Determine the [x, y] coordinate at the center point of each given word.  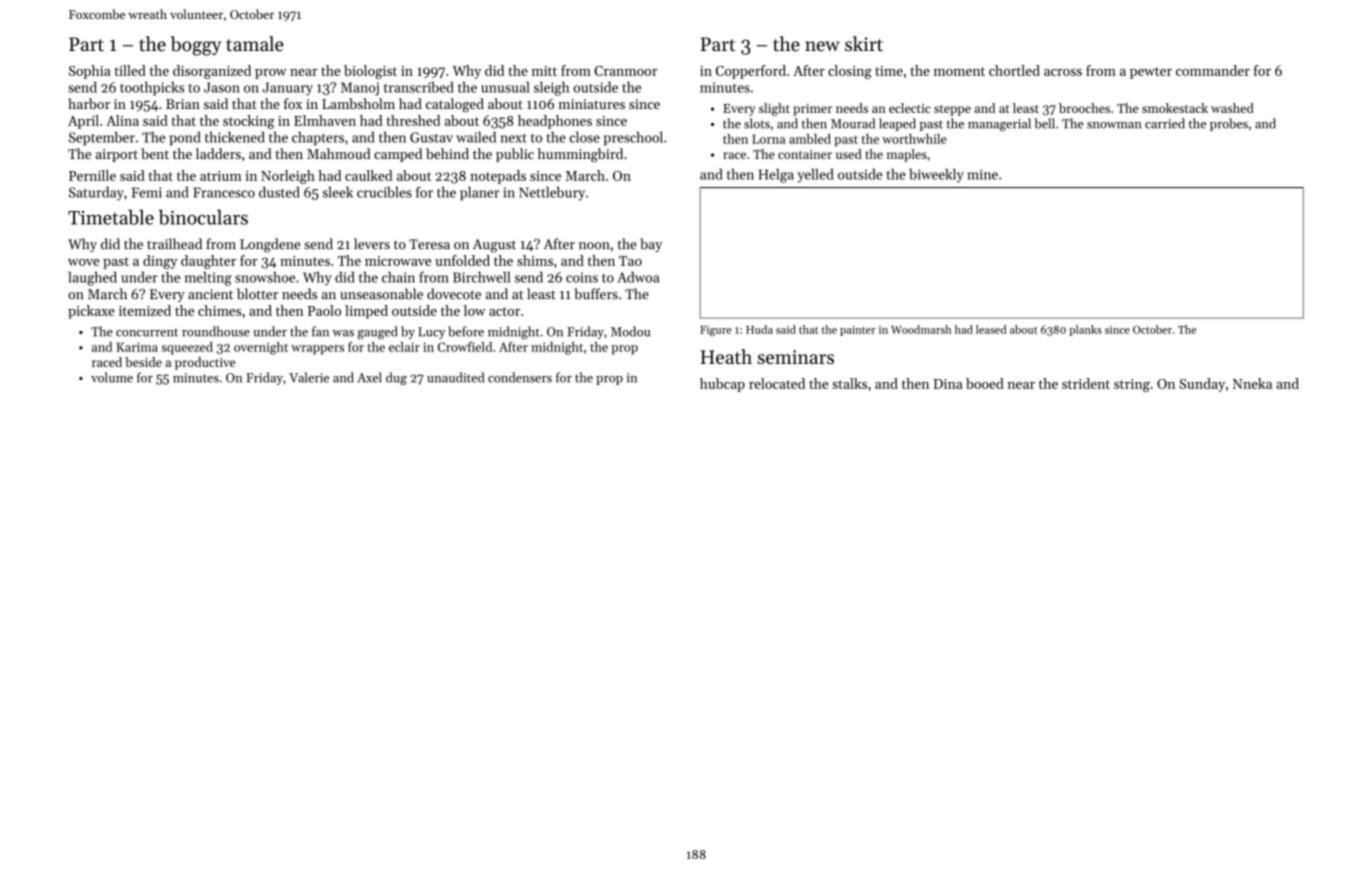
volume [112, 377]
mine [982, 174]
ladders [218, 153]
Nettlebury [552, 193]
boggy [196, 46]
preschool [633, 138]
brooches [1084, 108]
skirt [864, 44]
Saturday [96, 193]
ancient [210, 294]
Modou [630, 331]
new [822, 46]
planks [1085, 330]
